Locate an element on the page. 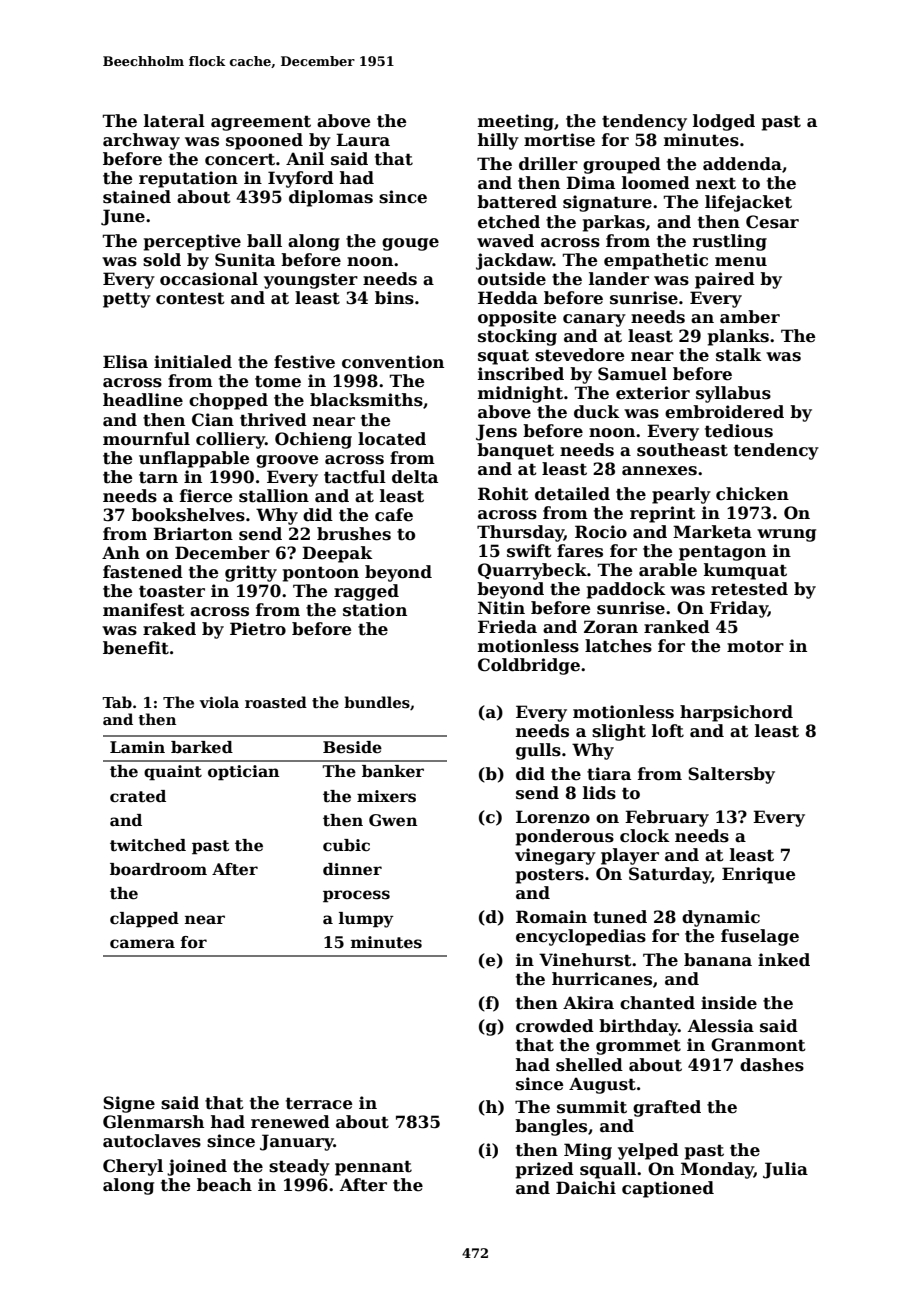 The width and height of the document is (924, 1308). Rocio is located at coordinates (601, 532).
